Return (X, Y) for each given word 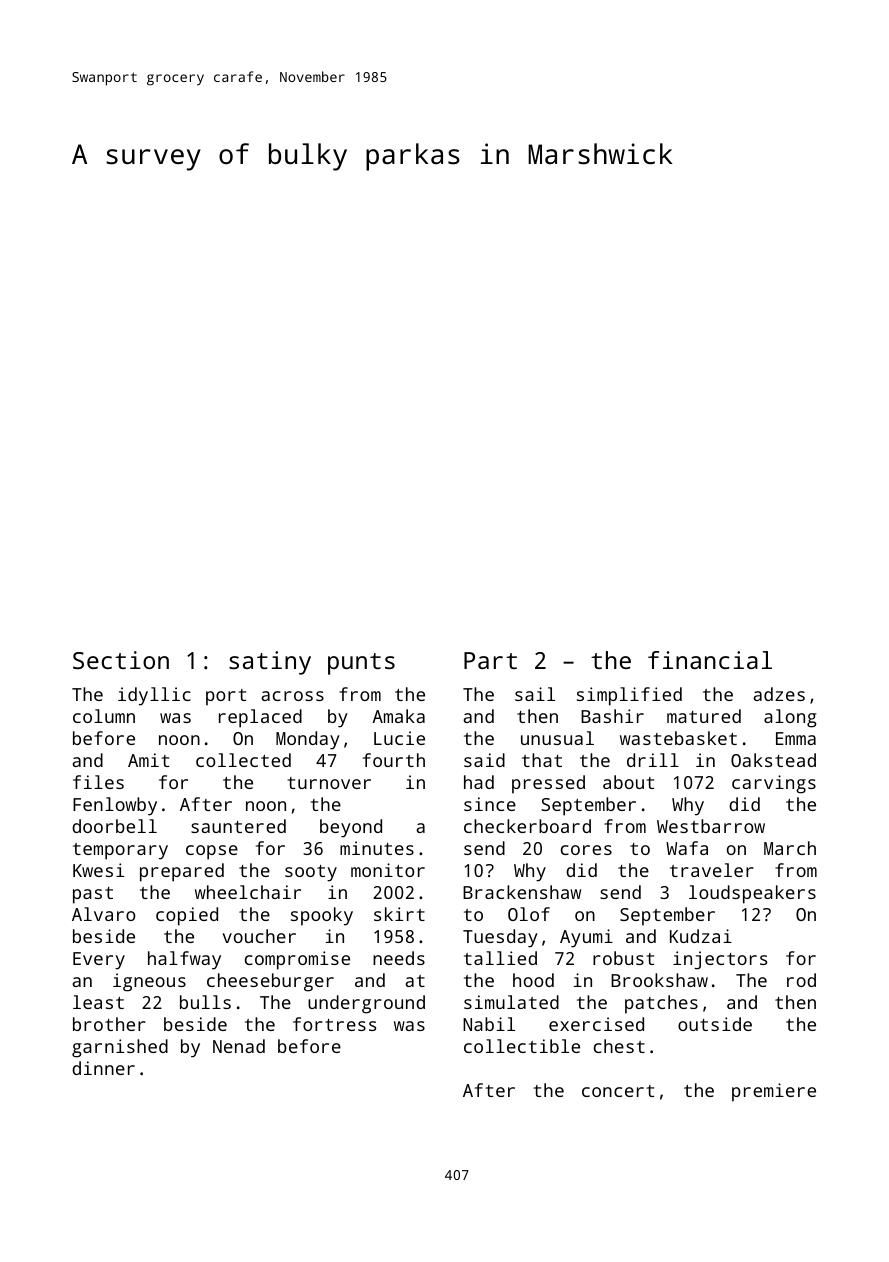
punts (361, 664)
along (790, 718)
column (104, 716)
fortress (334, 1024)
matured (704, 716)
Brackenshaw (522, 892)
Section (121, 660)
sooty (311, 873)
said (484, 760)
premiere (774, 1092)
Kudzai (701, 936)
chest (619, 1046)
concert (618, 1091)
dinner (103, 1068)
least (98, 1002)
